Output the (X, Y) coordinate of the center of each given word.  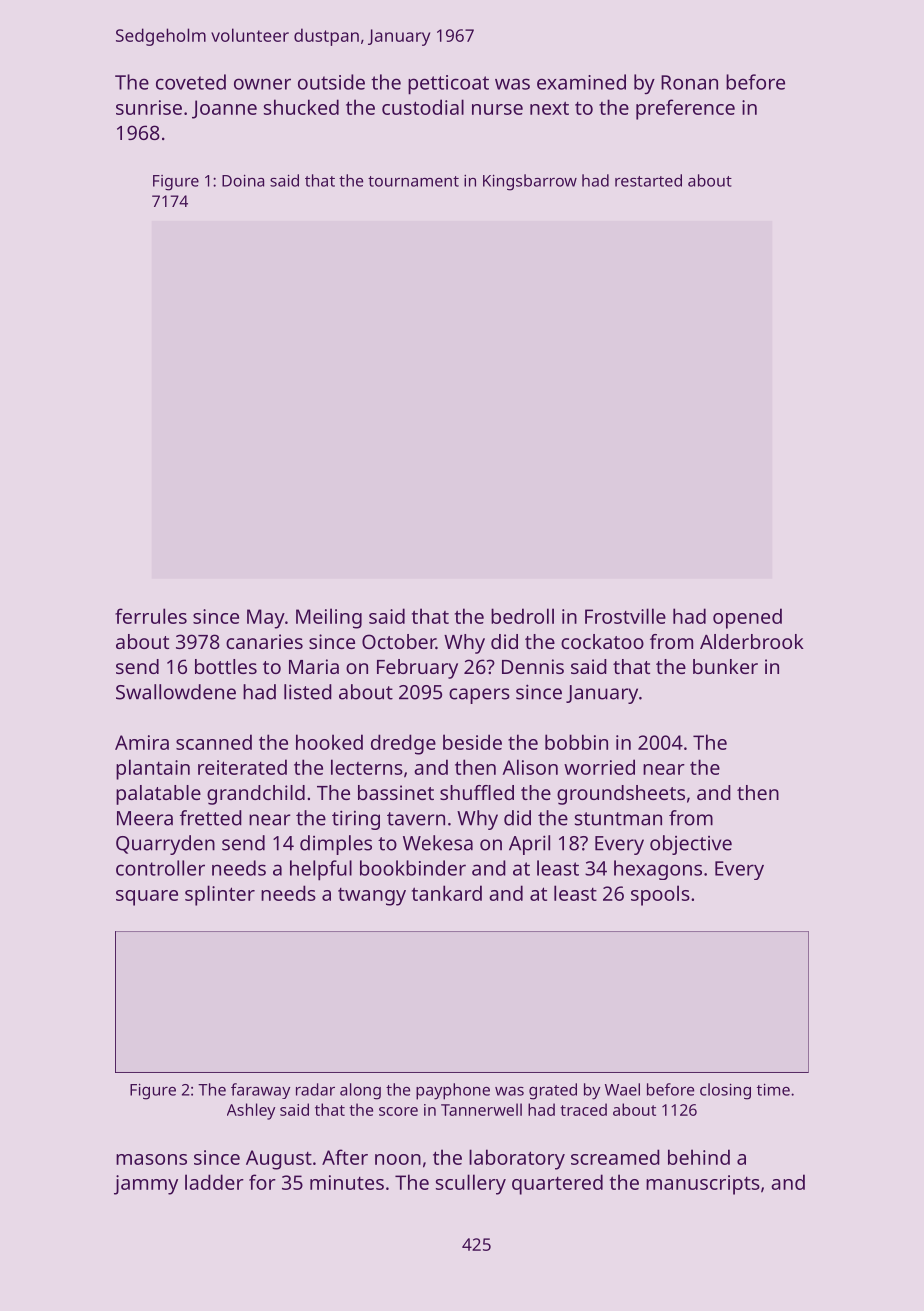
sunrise (149, 107)
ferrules (151, 616)
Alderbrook (752, 641)
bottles (226, 666)
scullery (471, 1184)
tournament (413, 181)
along (360, 1091)
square (147, 898)
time (773, 1090)
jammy (146, 1185)
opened (747, 618)
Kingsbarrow (530, 182)
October (399, 641)
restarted (648, 180)
